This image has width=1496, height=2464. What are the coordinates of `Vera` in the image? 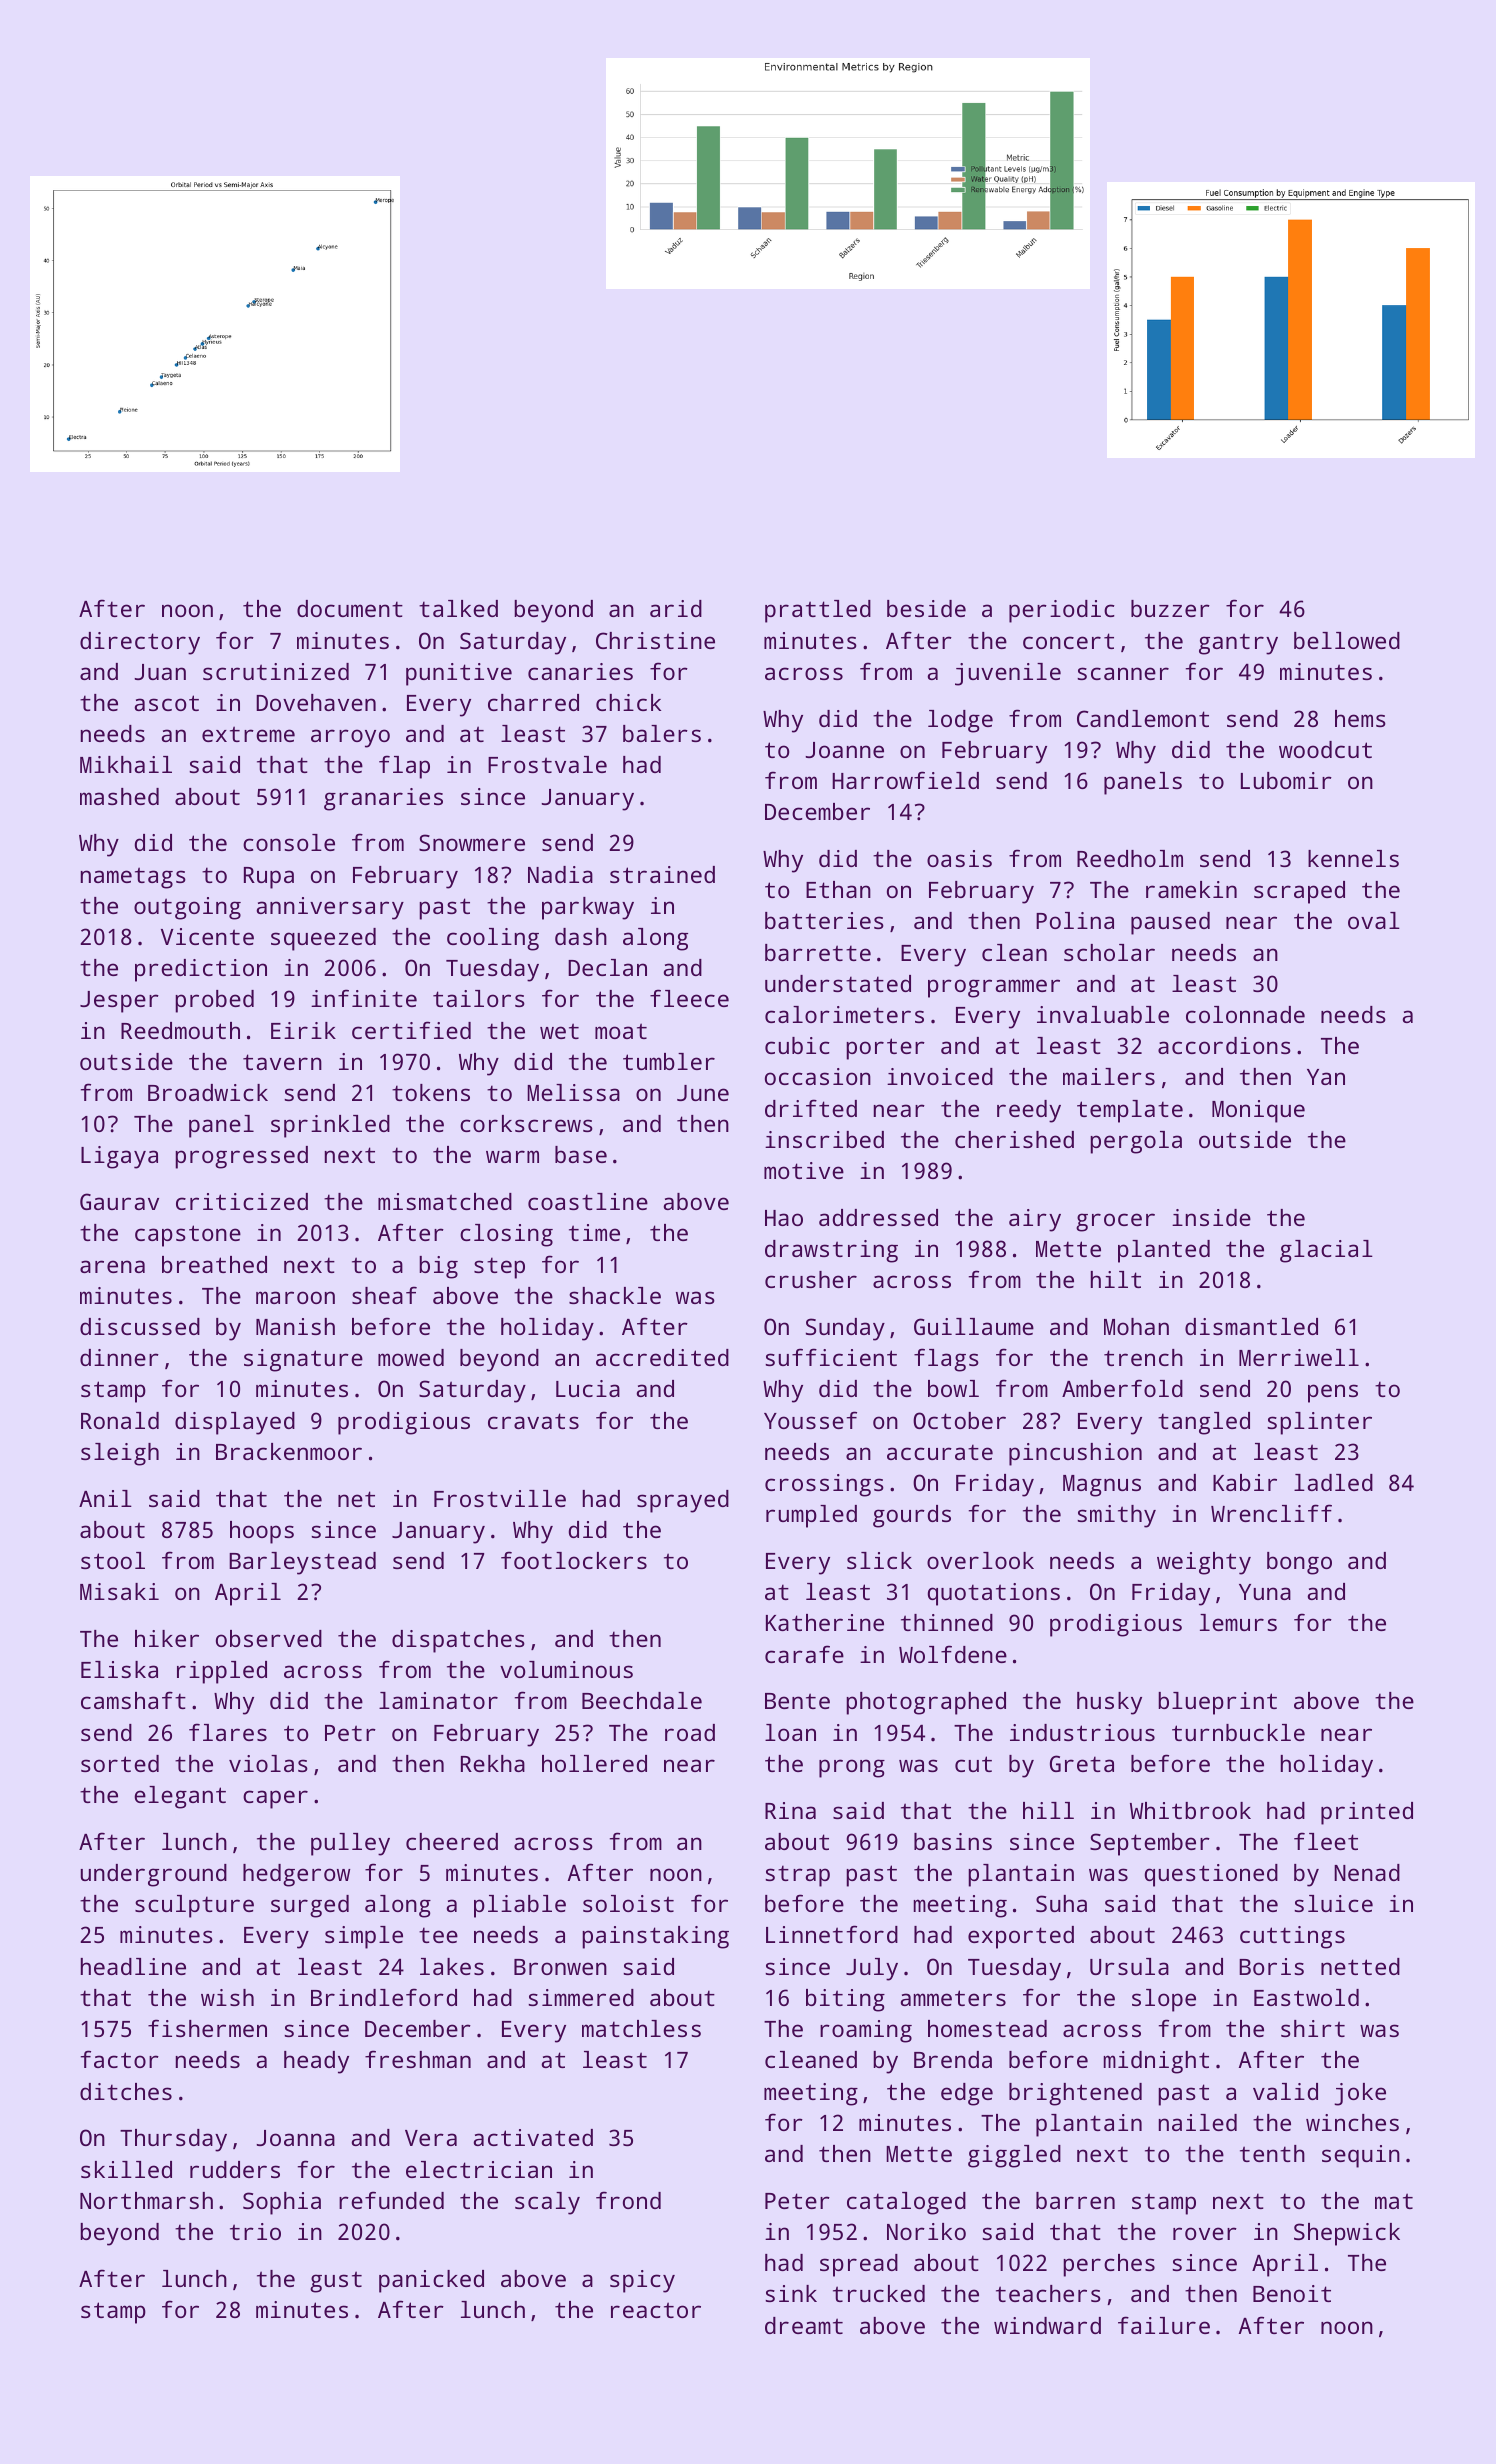 It's located at (431, 2138).
